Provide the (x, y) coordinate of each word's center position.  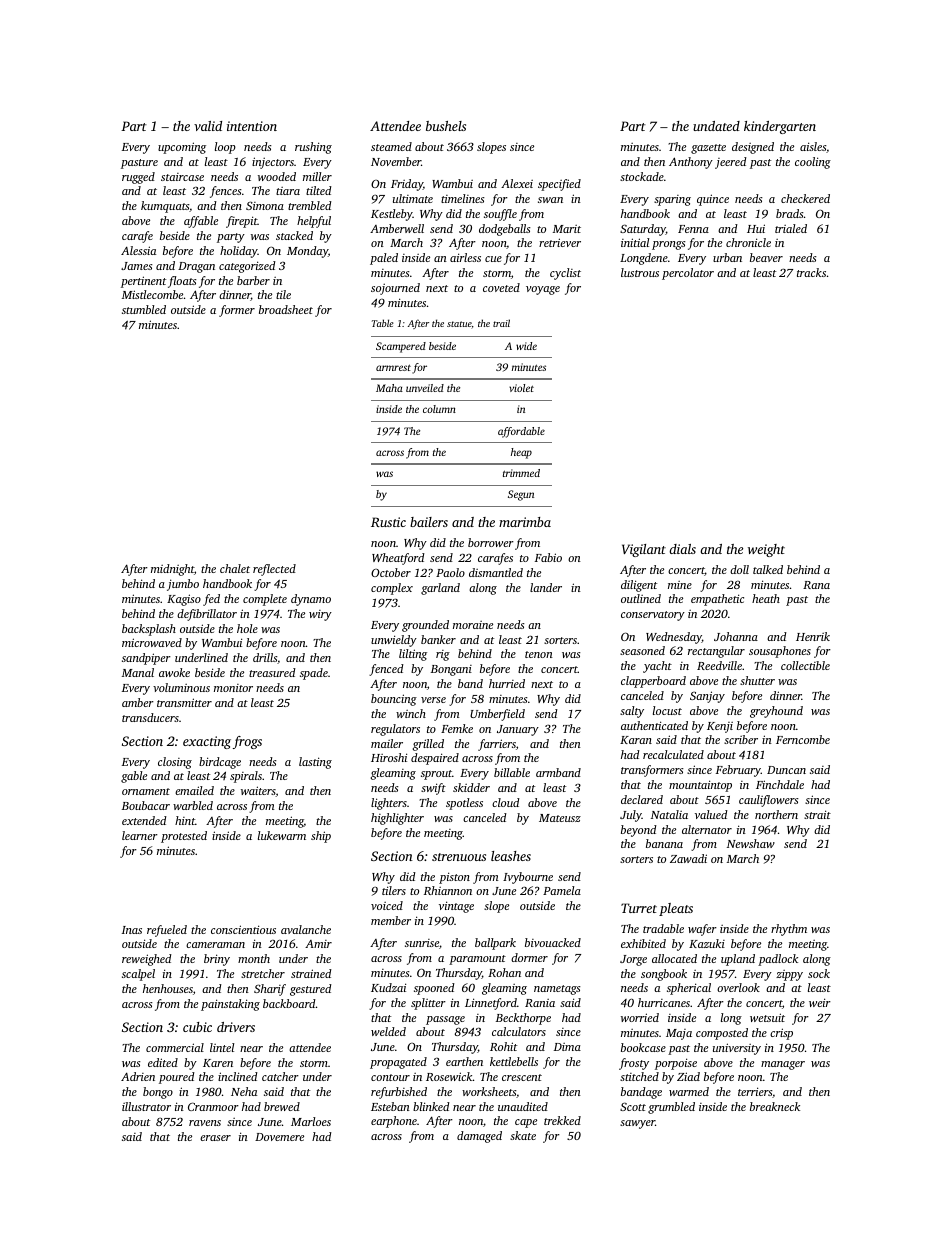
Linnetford (491, 1004)
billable (512, 772)
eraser (215, 1138)
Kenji (720, 727)
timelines (463, 198)
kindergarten (780, 127)
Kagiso (184, 600)
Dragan (196, 267)
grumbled (671, 1108)
